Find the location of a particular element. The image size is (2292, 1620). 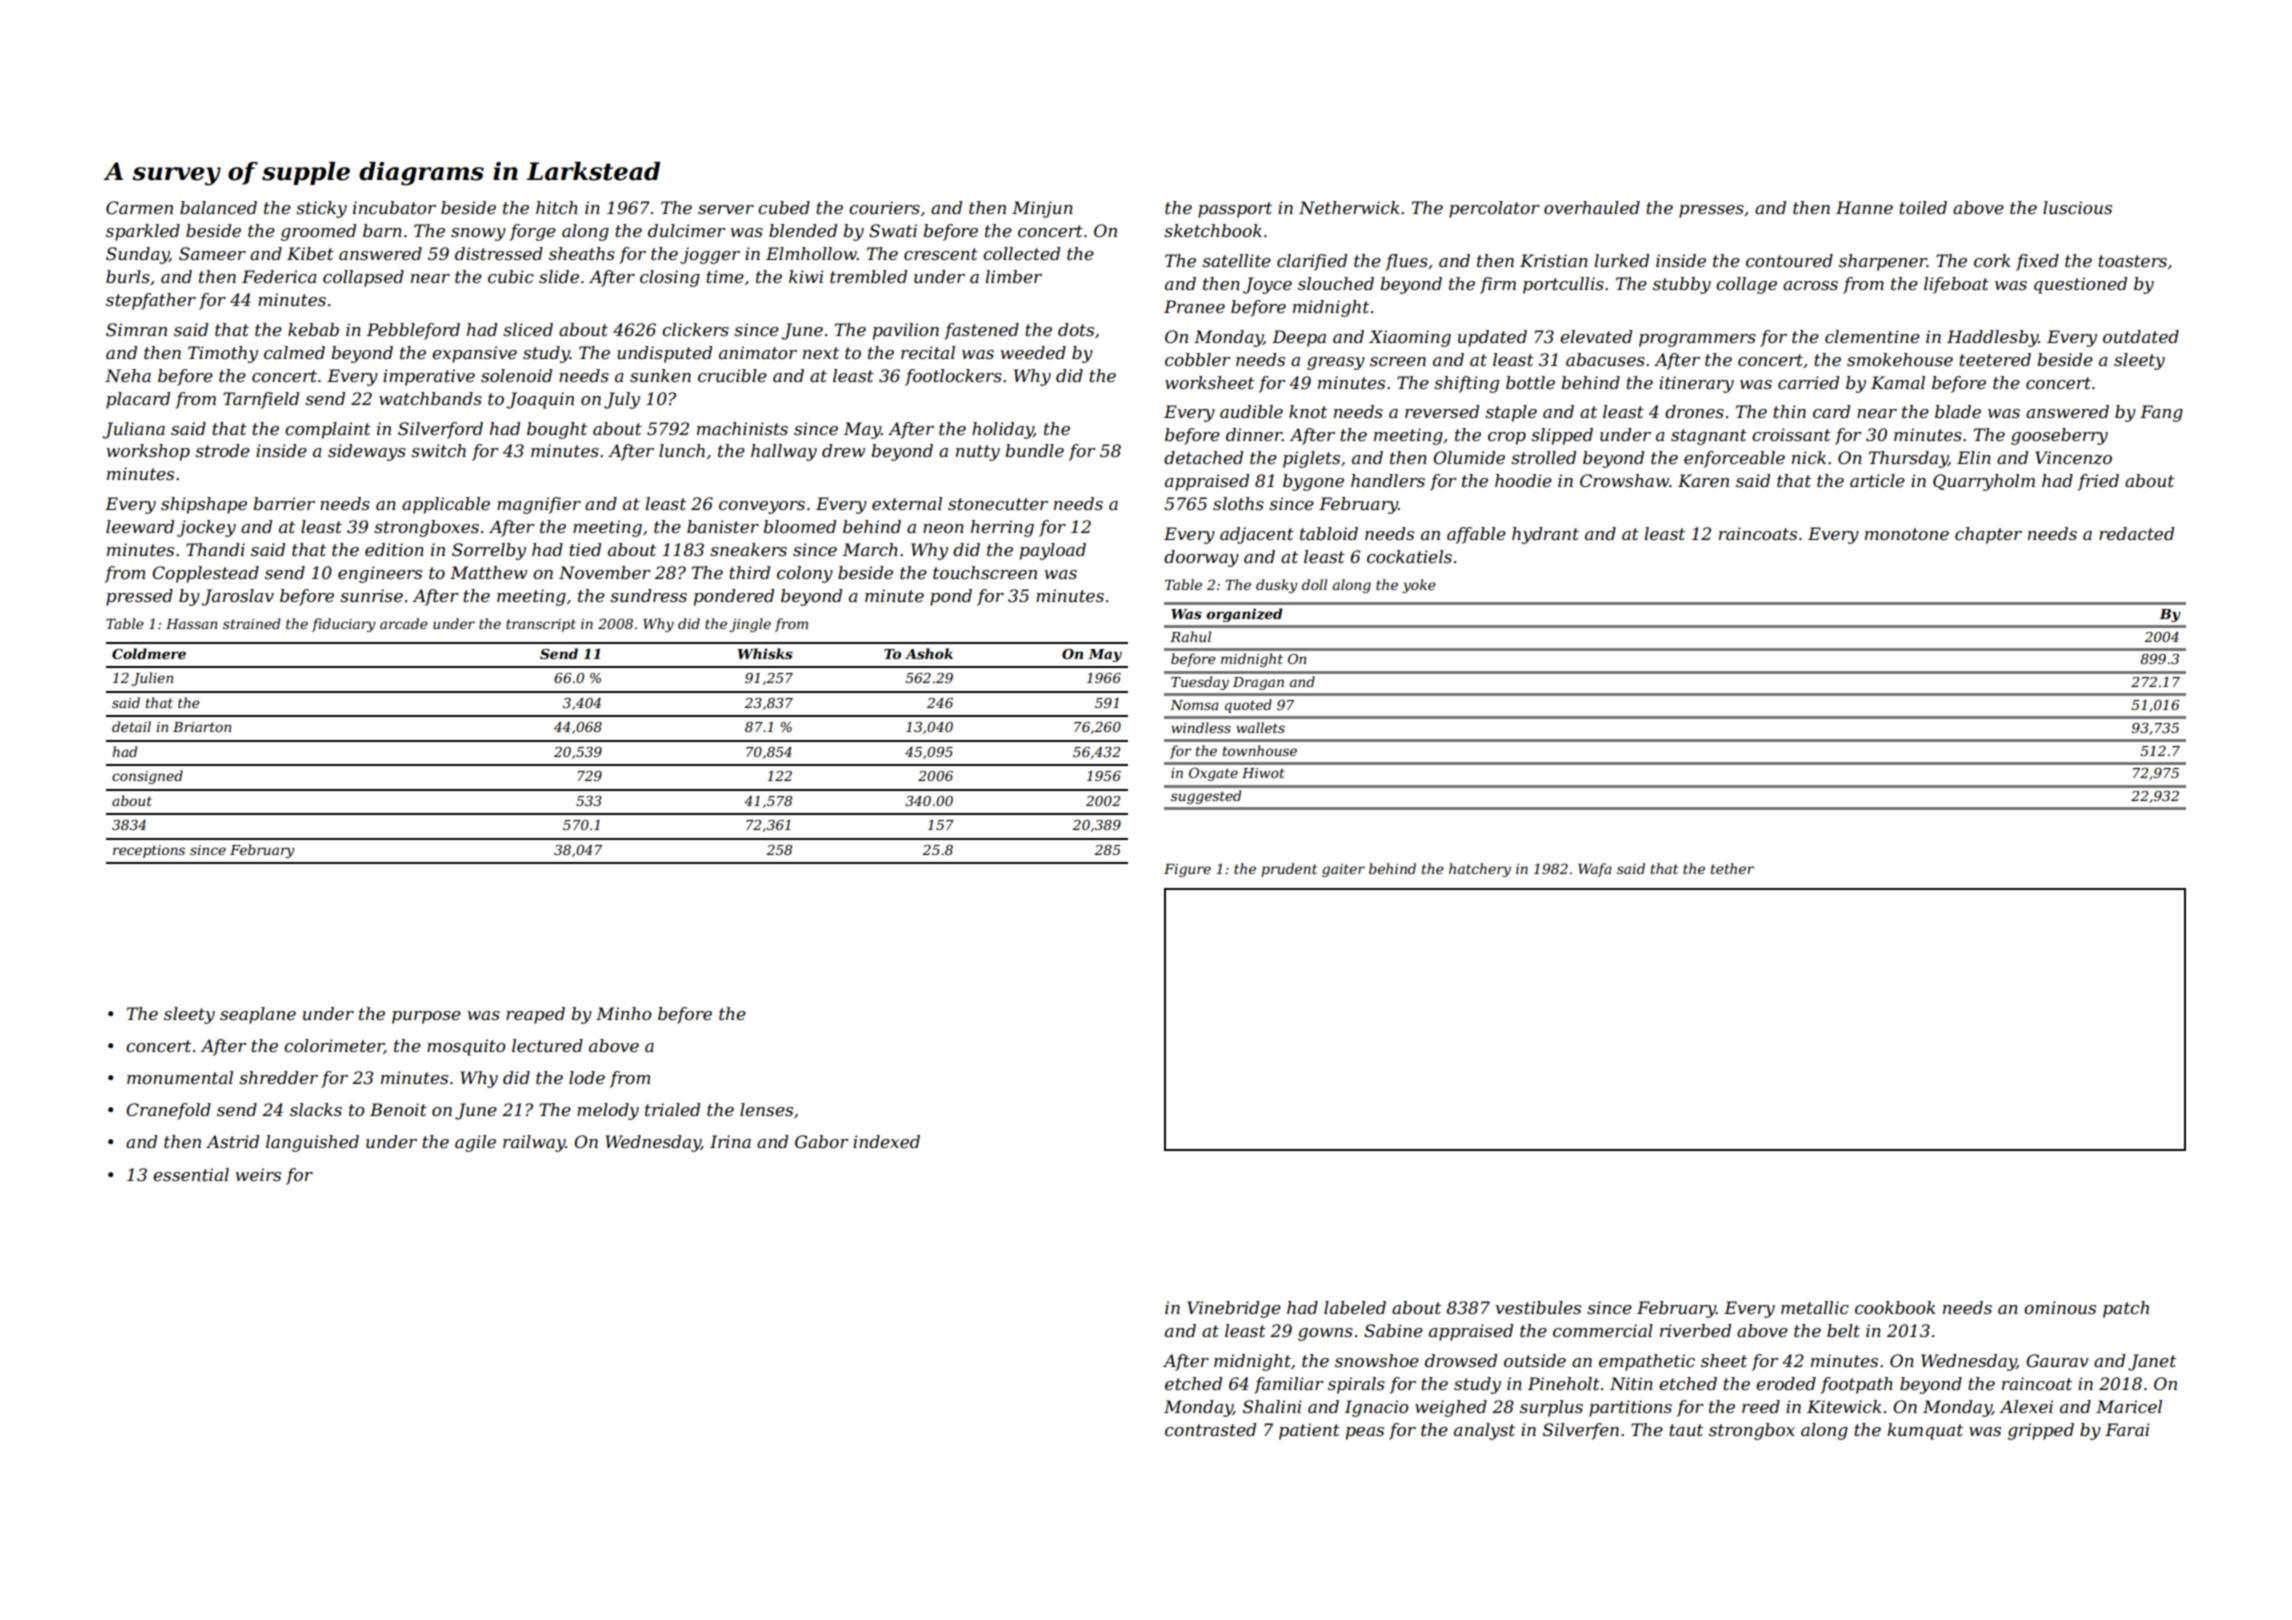

Julien is located at coordinates (152, 679).
